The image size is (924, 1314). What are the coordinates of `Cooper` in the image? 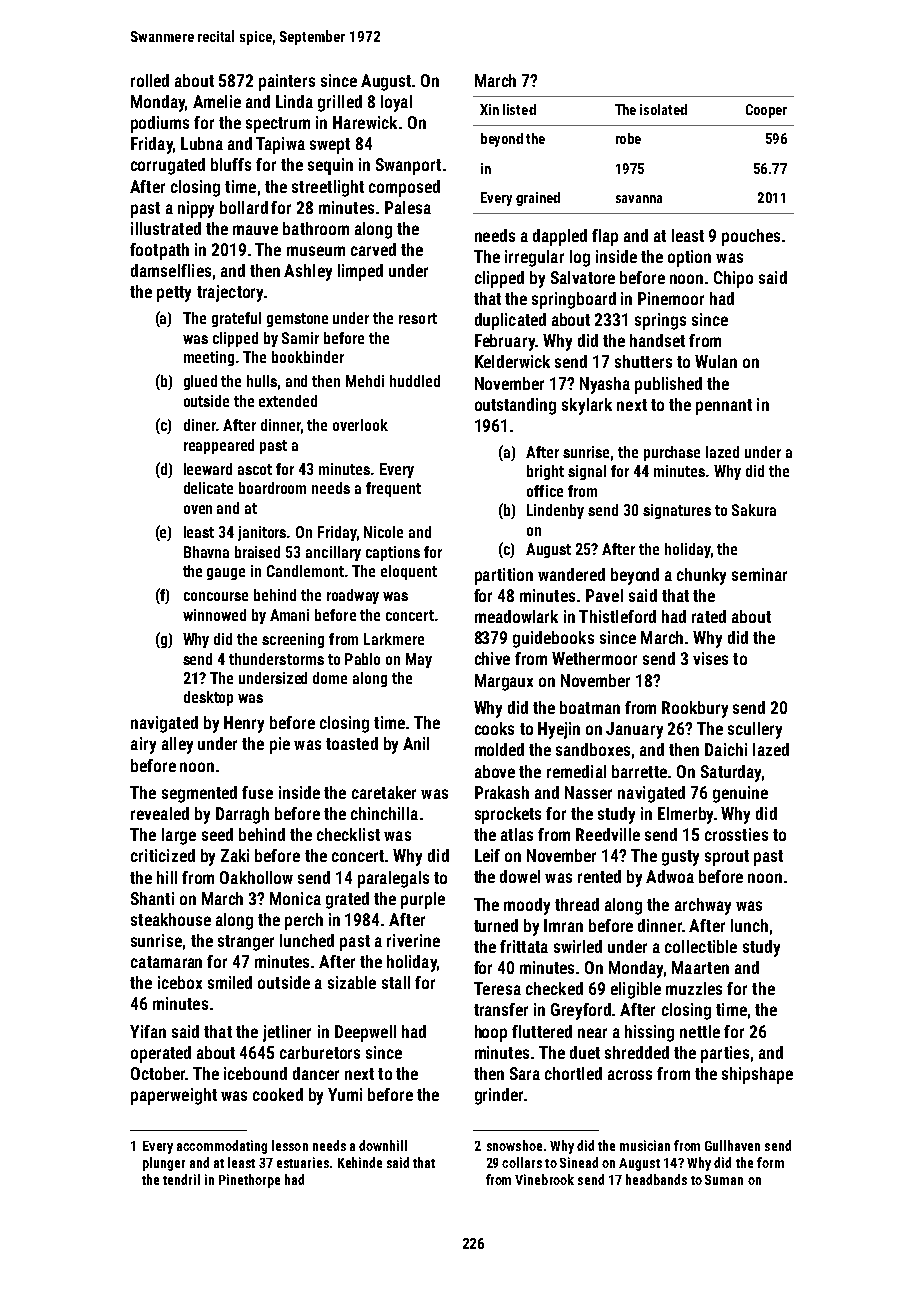 It's located at (766, 111).
